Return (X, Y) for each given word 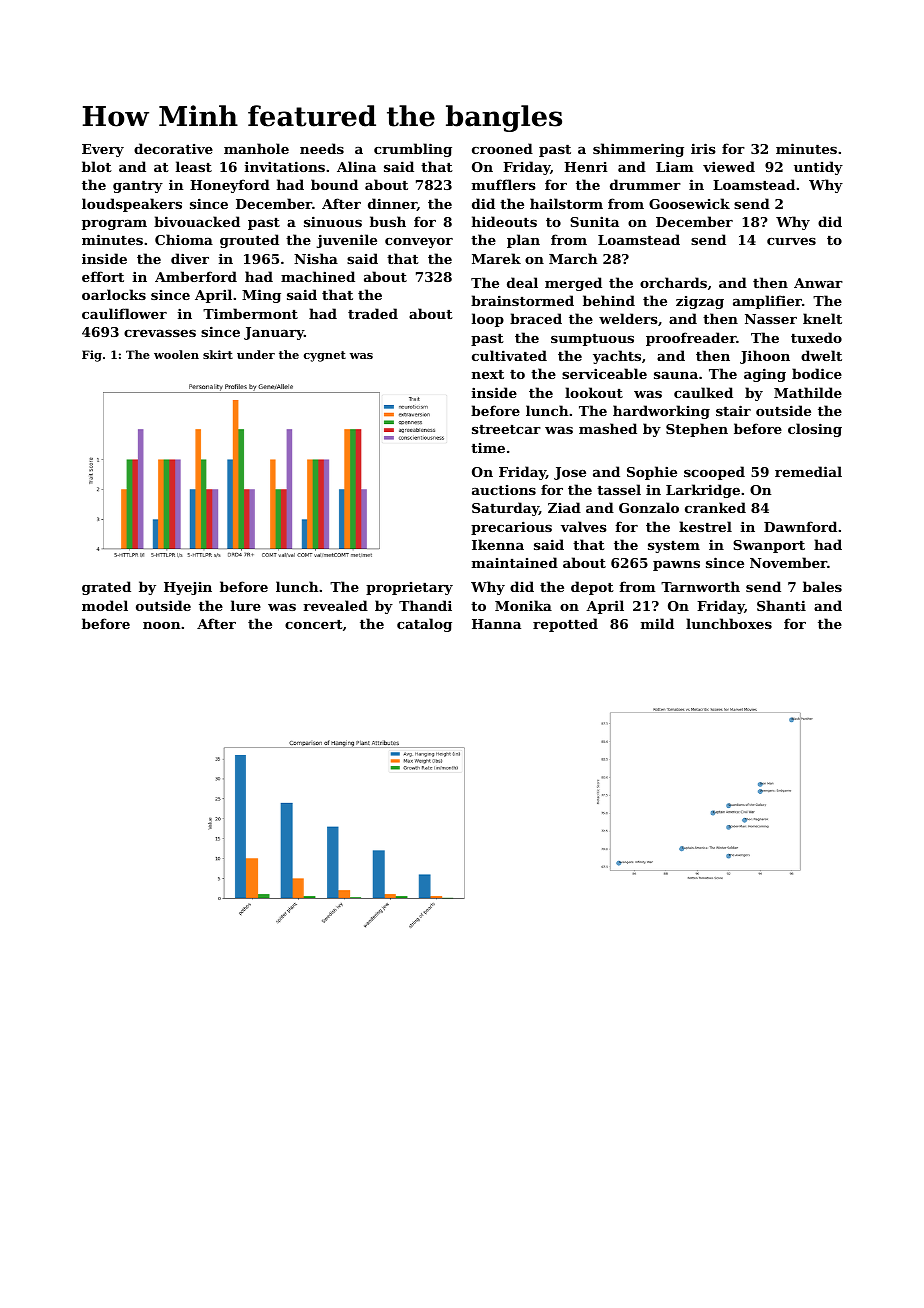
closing (815, 430)
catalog (424, 625)
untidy (818, 168)
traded (373, 313)
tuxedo (816, 337)
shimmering (638, 150)
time (488, 448)
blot (97, 166)
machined (318, 276)
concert (314, 624)
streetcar (506, 429)
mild (657, 623)
